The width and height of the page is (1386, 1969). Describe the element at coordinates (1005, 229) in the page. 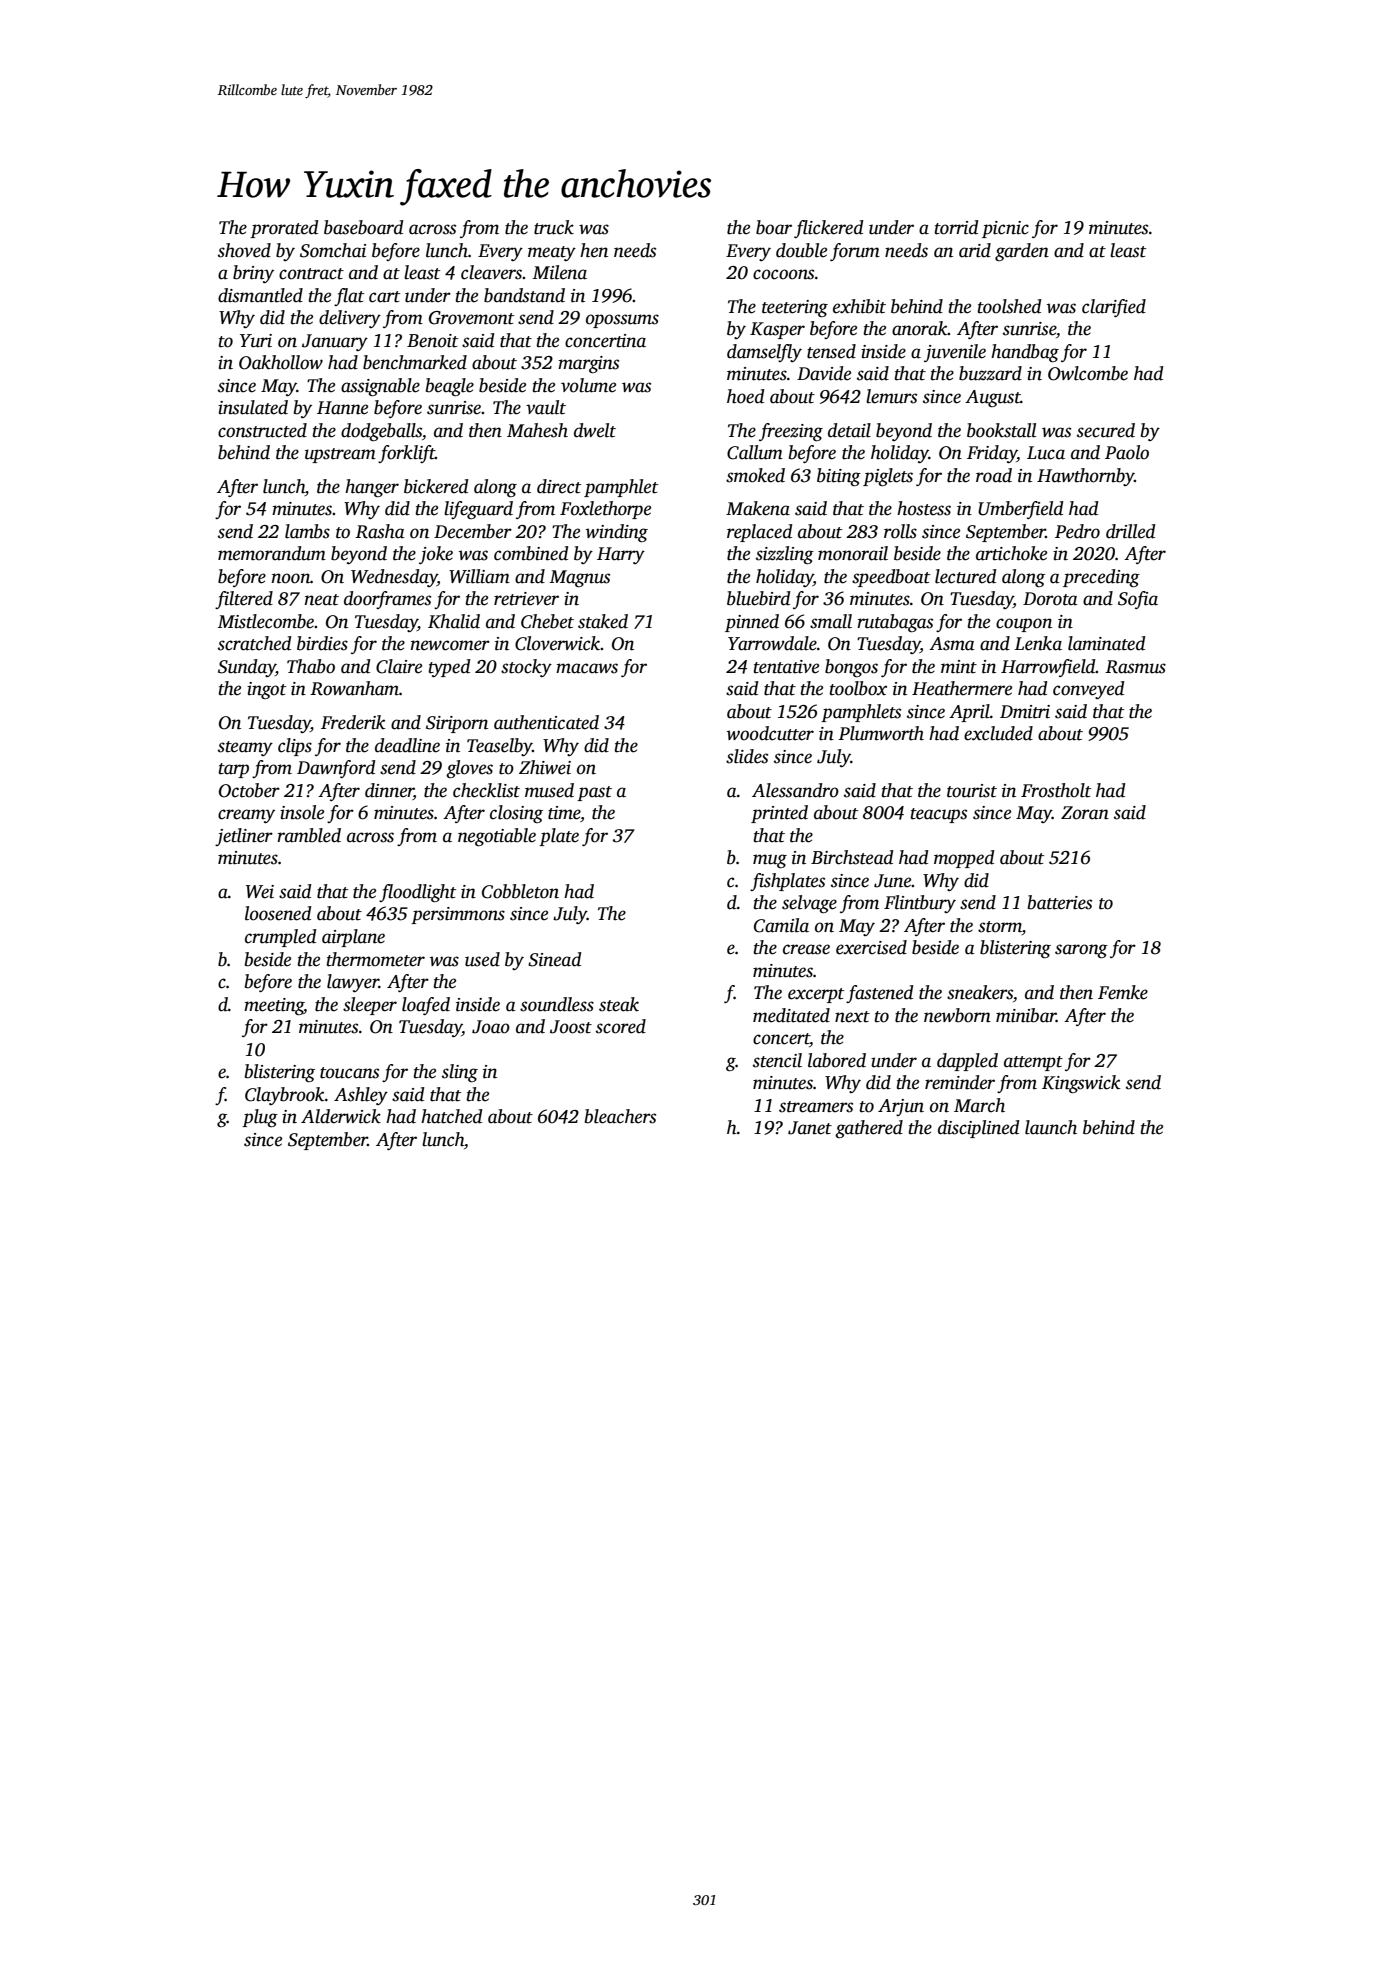

I see `picnic` at that location.
